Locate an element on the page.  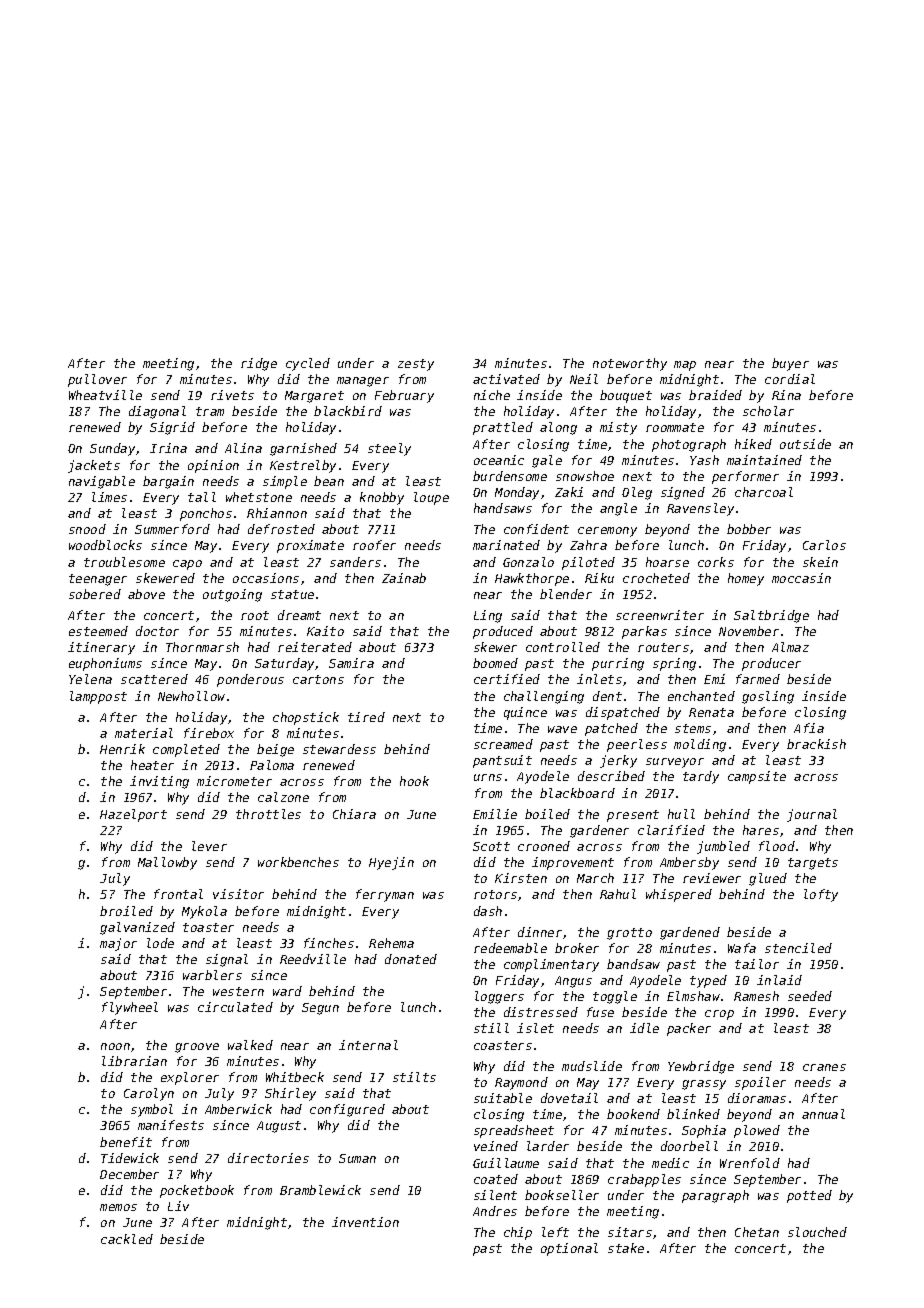
flywheel is located at coordinates (130, 1008).
